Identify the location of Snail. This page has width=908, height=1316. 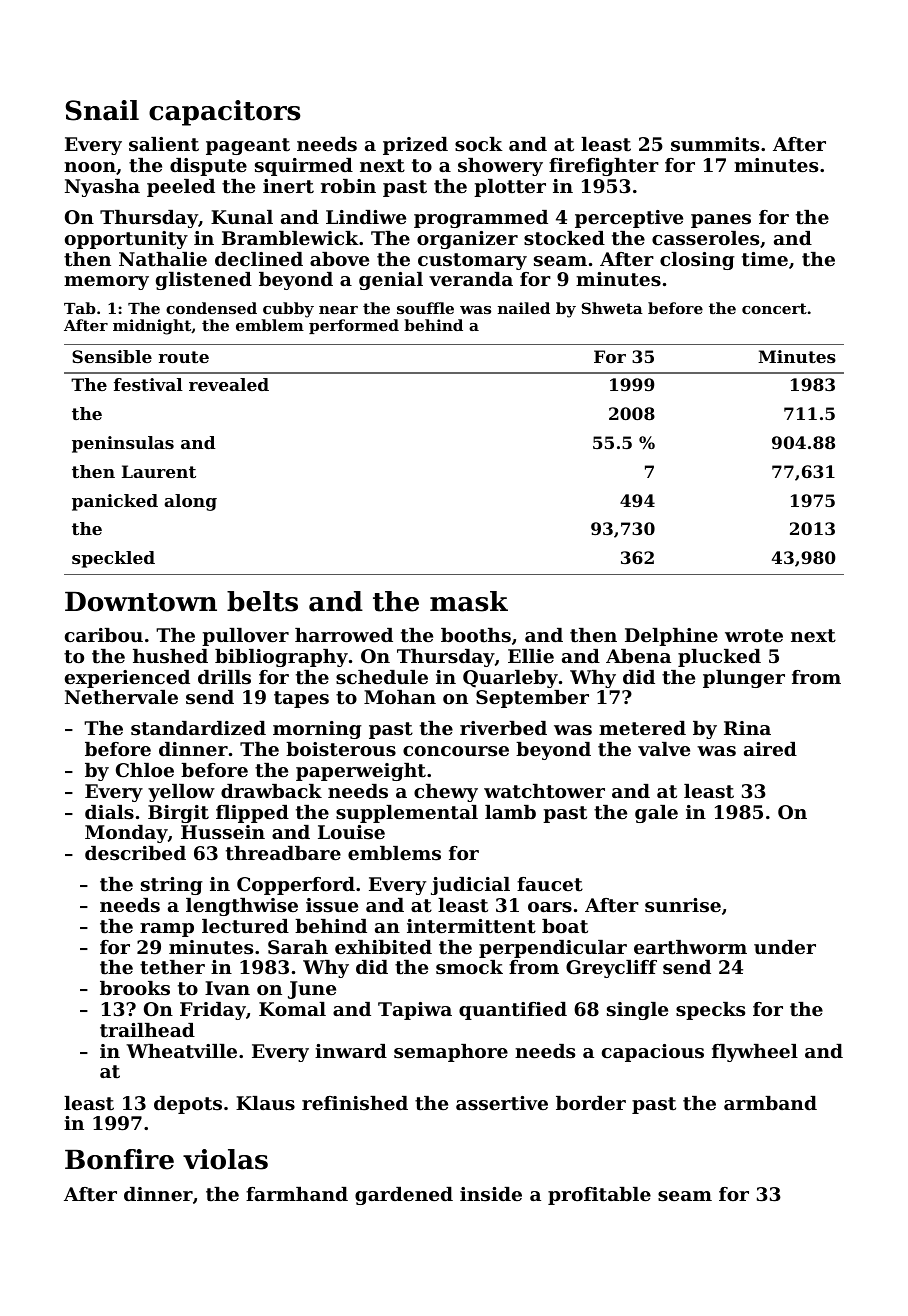
(102, 110).
